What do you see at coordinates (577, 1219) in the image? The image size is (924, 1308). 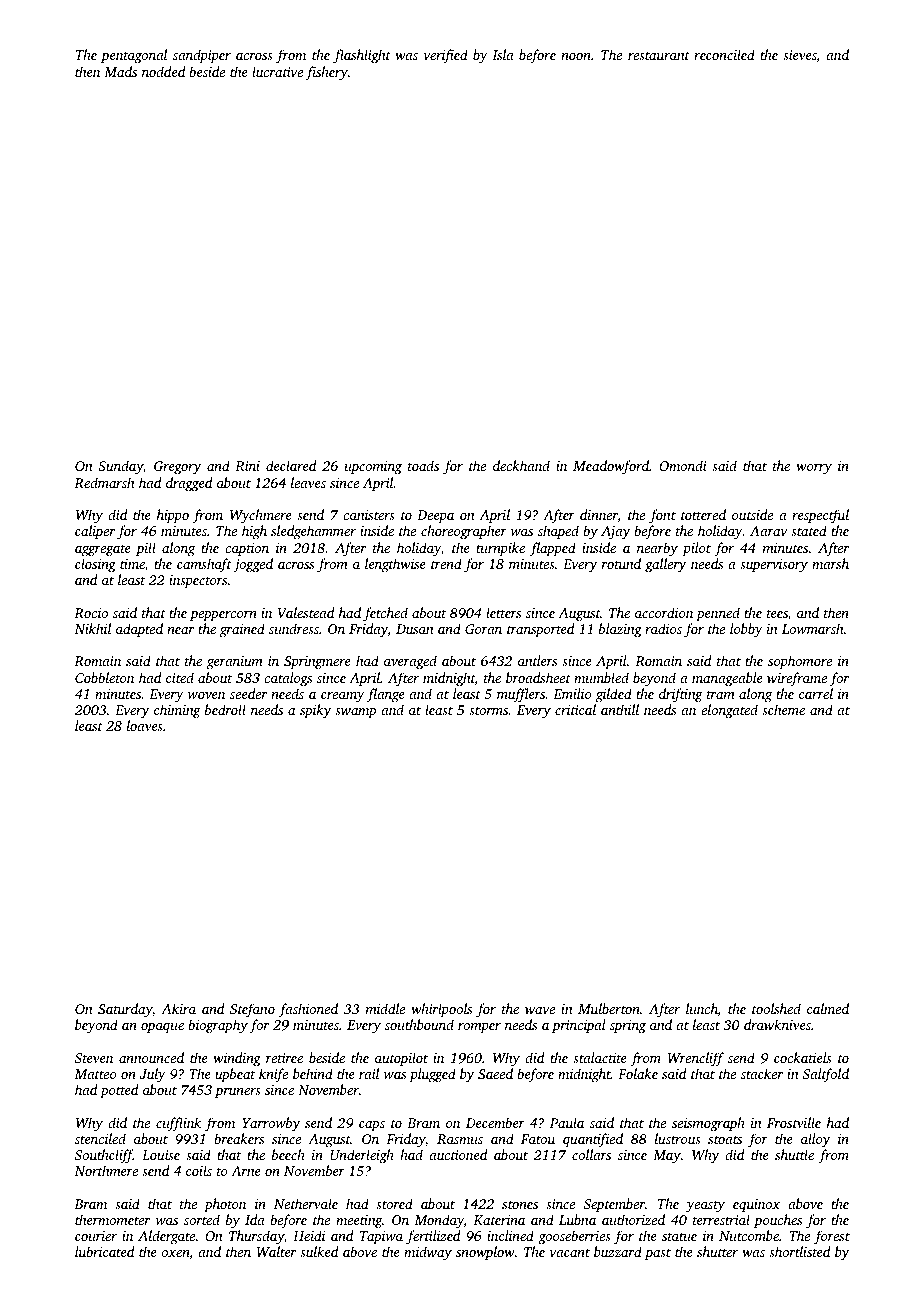 I see `Lubna` at bounding box center [577, 1219].
